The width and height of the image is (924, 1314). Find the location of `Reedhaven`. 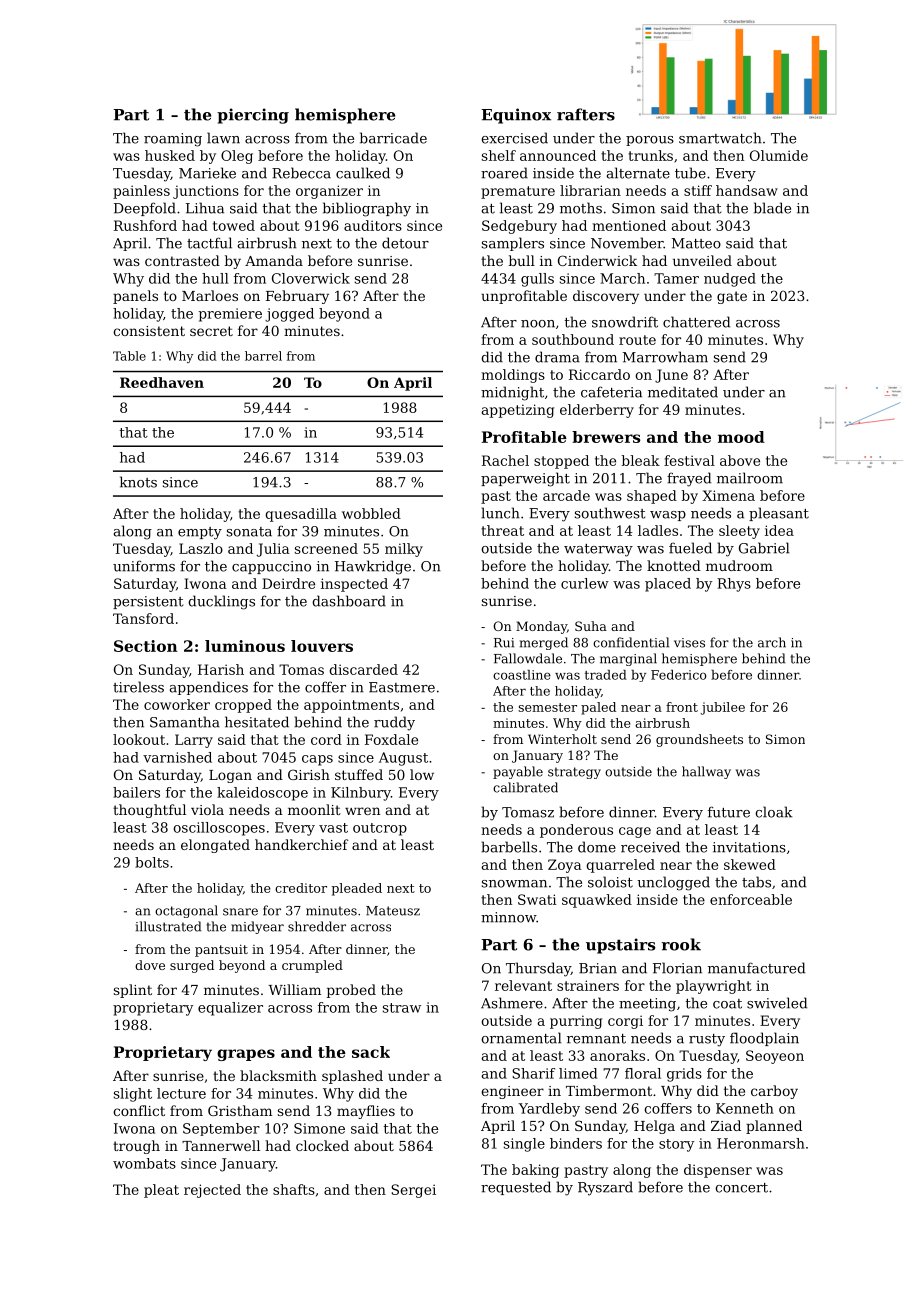

Reedhaven is located at coordinates (162, 382).
